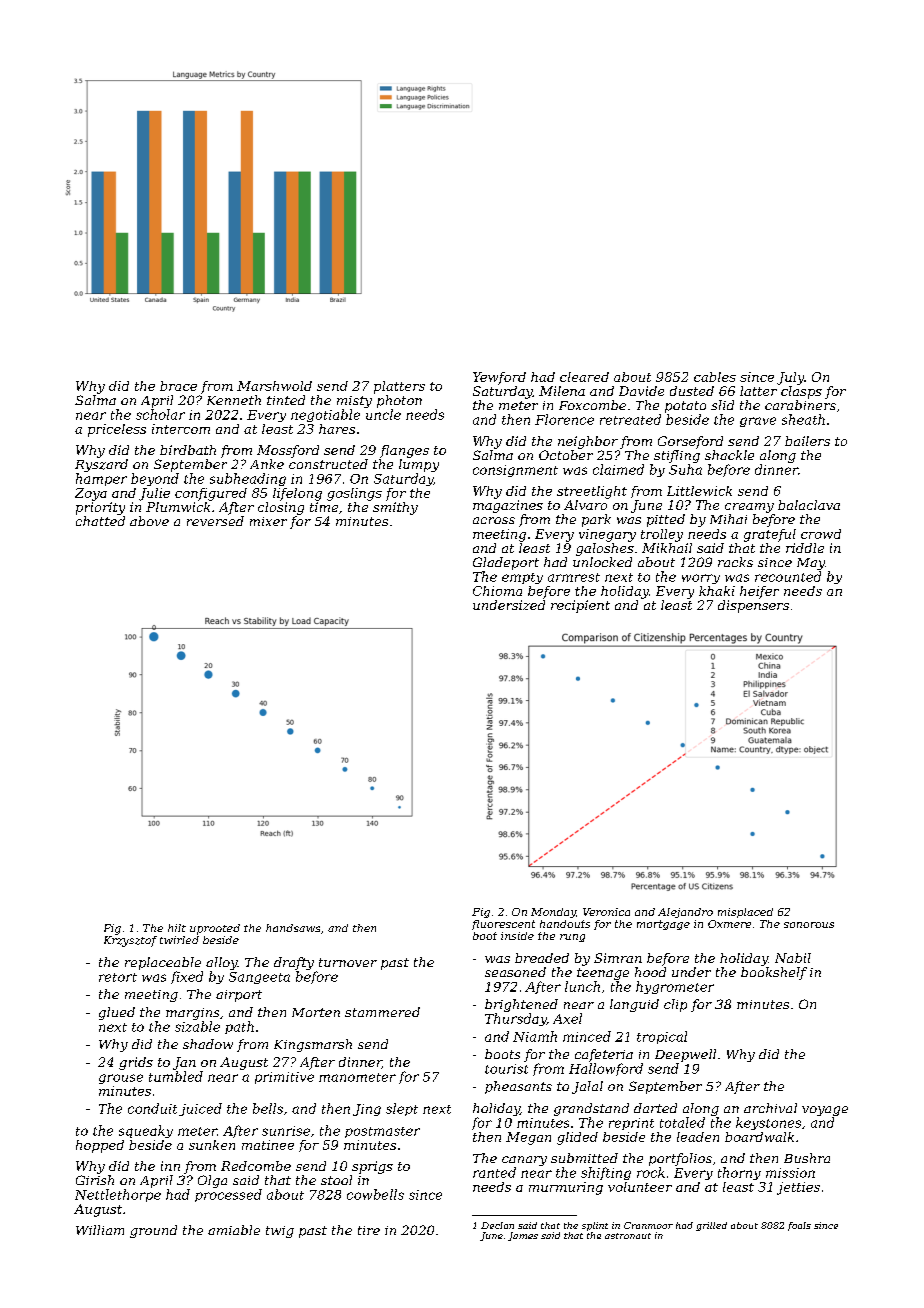 The width and height of the screenshot is (924, 1308). I want to click on cables, so click(715, 377).
